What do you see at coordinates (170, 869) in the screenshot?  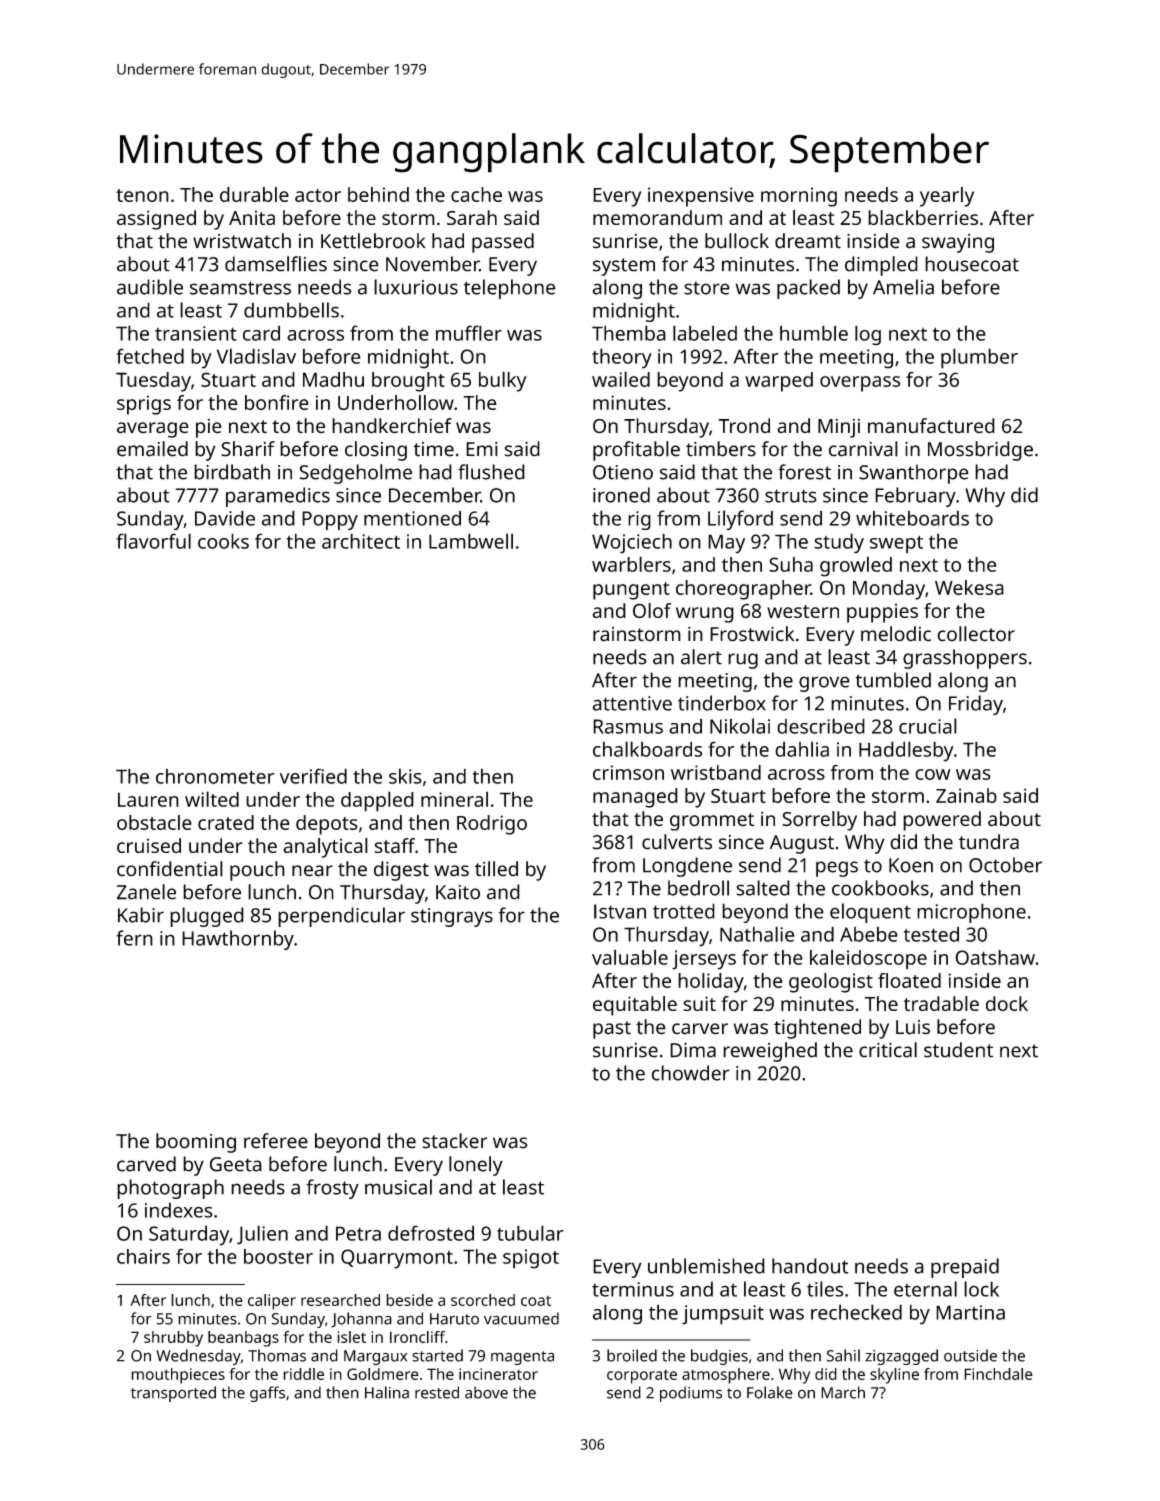 I see `confidential` at bounding box center [170, 869].
